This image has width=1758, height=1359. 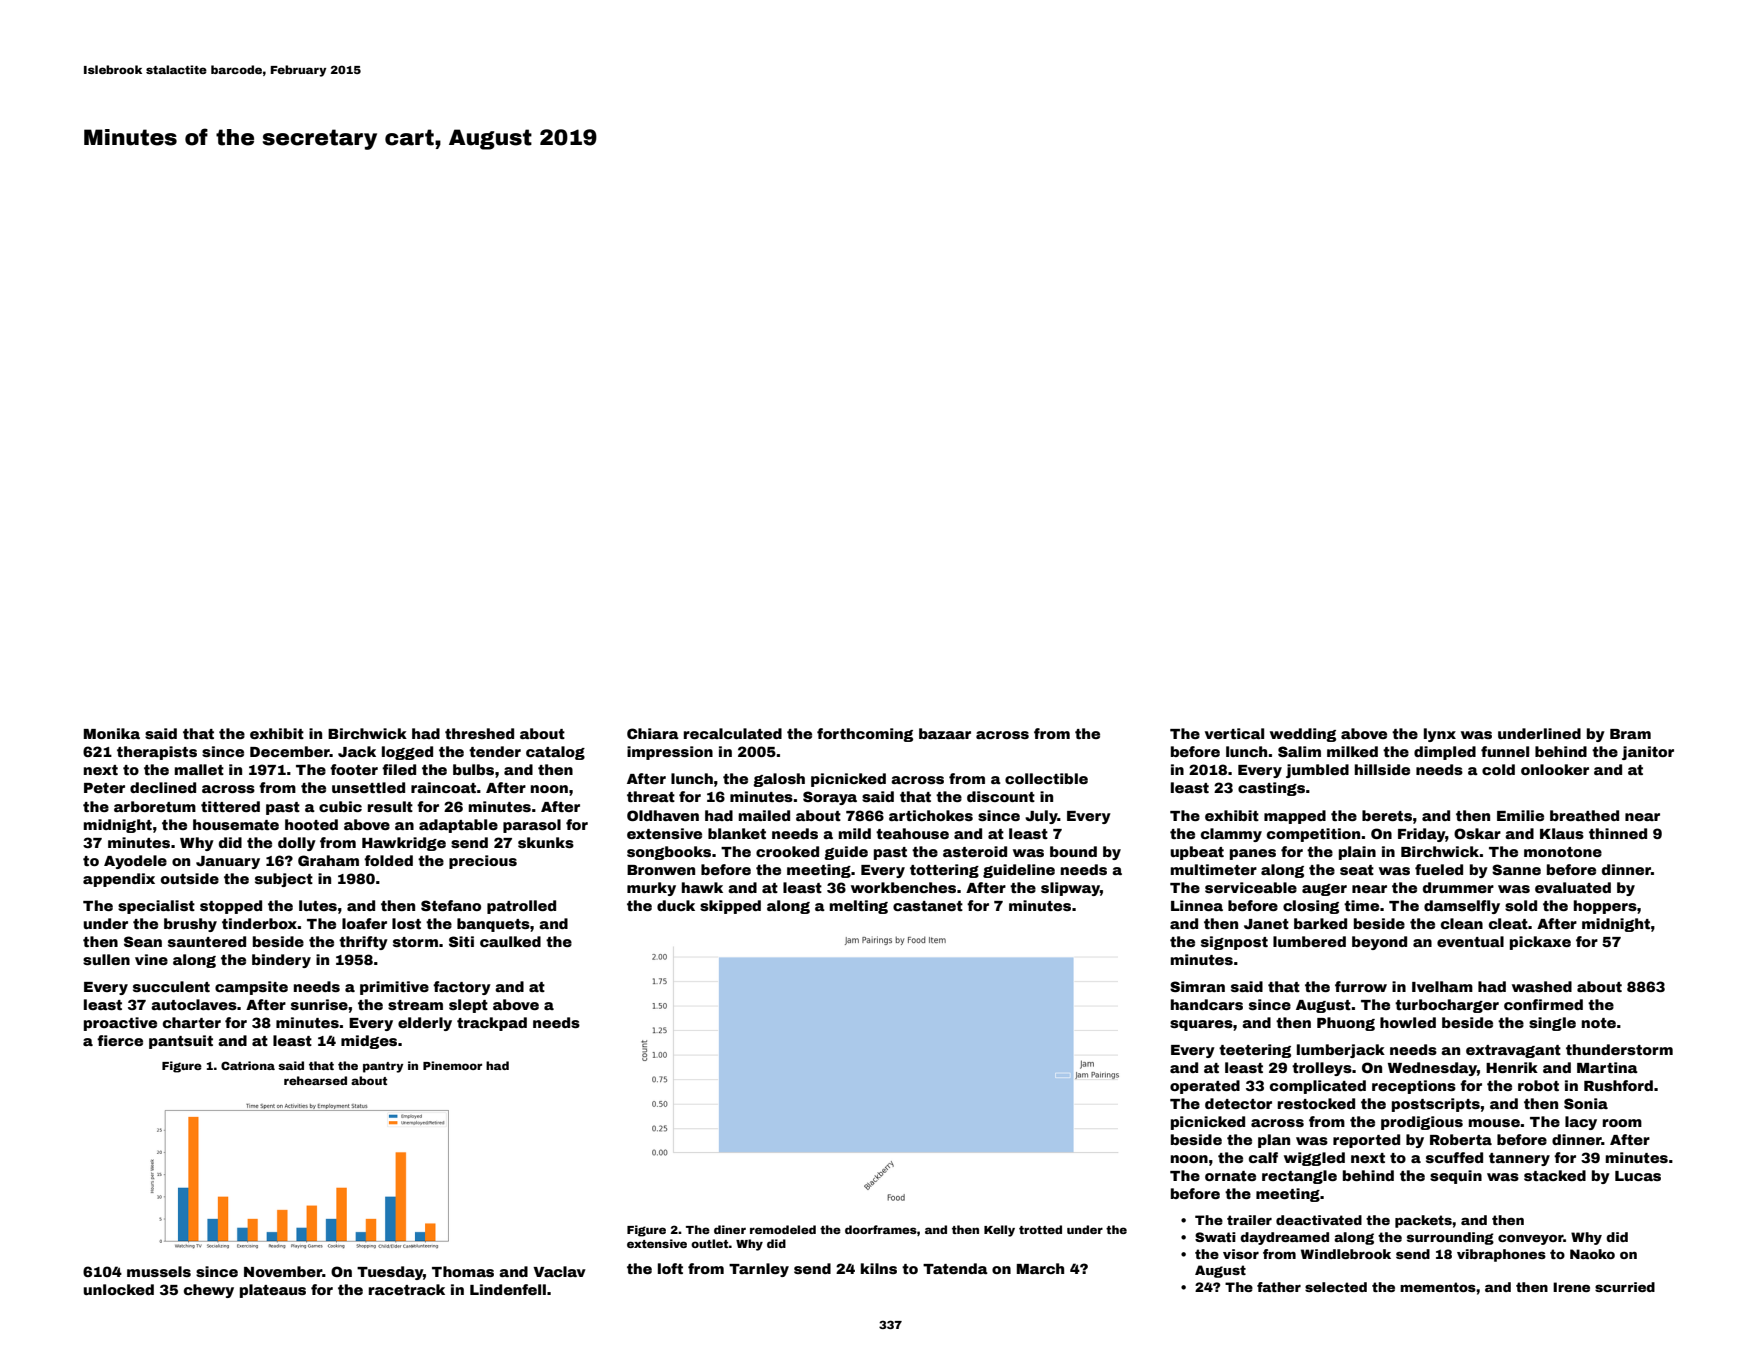 I want to click on Kelly, so click(x=999, y=1231).
